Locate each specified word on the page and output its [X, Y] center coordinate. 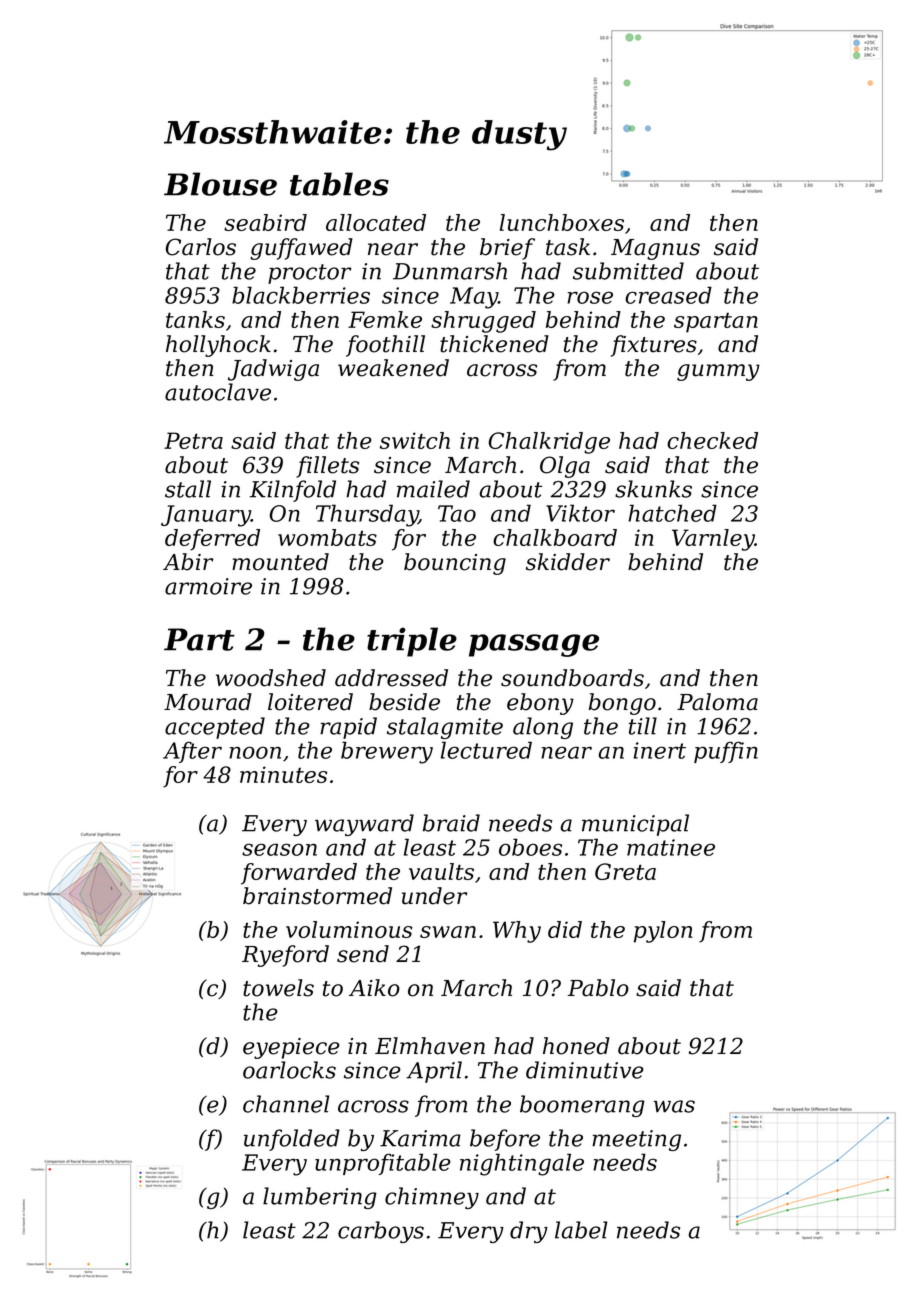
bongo [622, 704]
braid [451, 823]
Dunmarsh [450, 271]
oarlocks [289, 1070]
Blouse [220, 184]
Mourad [208, 702]
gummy [718, 372]
